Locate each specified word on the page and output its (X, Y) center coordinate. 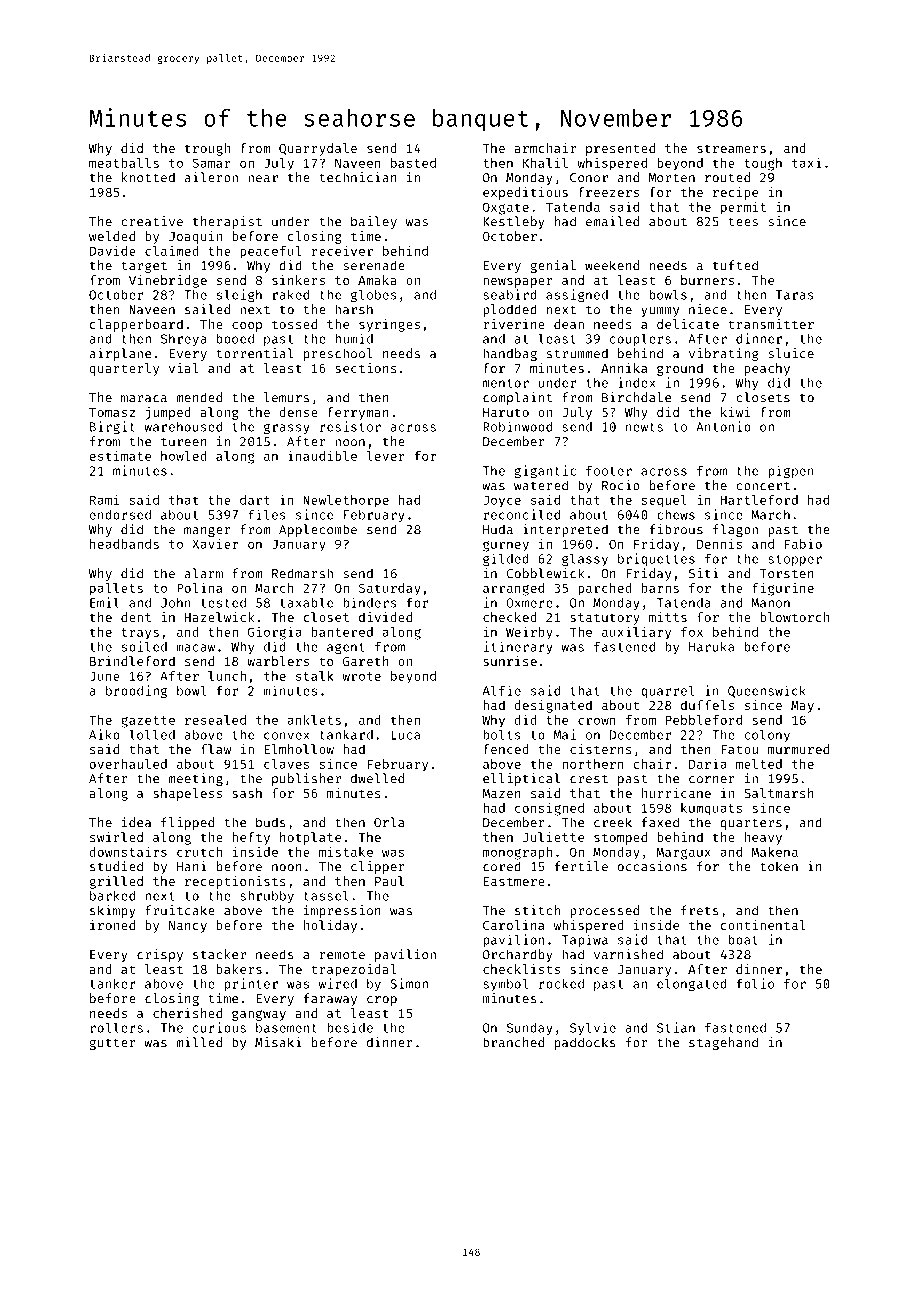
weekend (612, 265)
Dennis (719, 543)
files (267, 514)
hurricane (676, 793)
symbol (505, 984)
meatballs (124, 163)
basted (413, 163)
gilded (506, 560)
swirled (116, 837)
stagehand (723, 1043)
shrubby (267, 896)
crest (589, 779)
